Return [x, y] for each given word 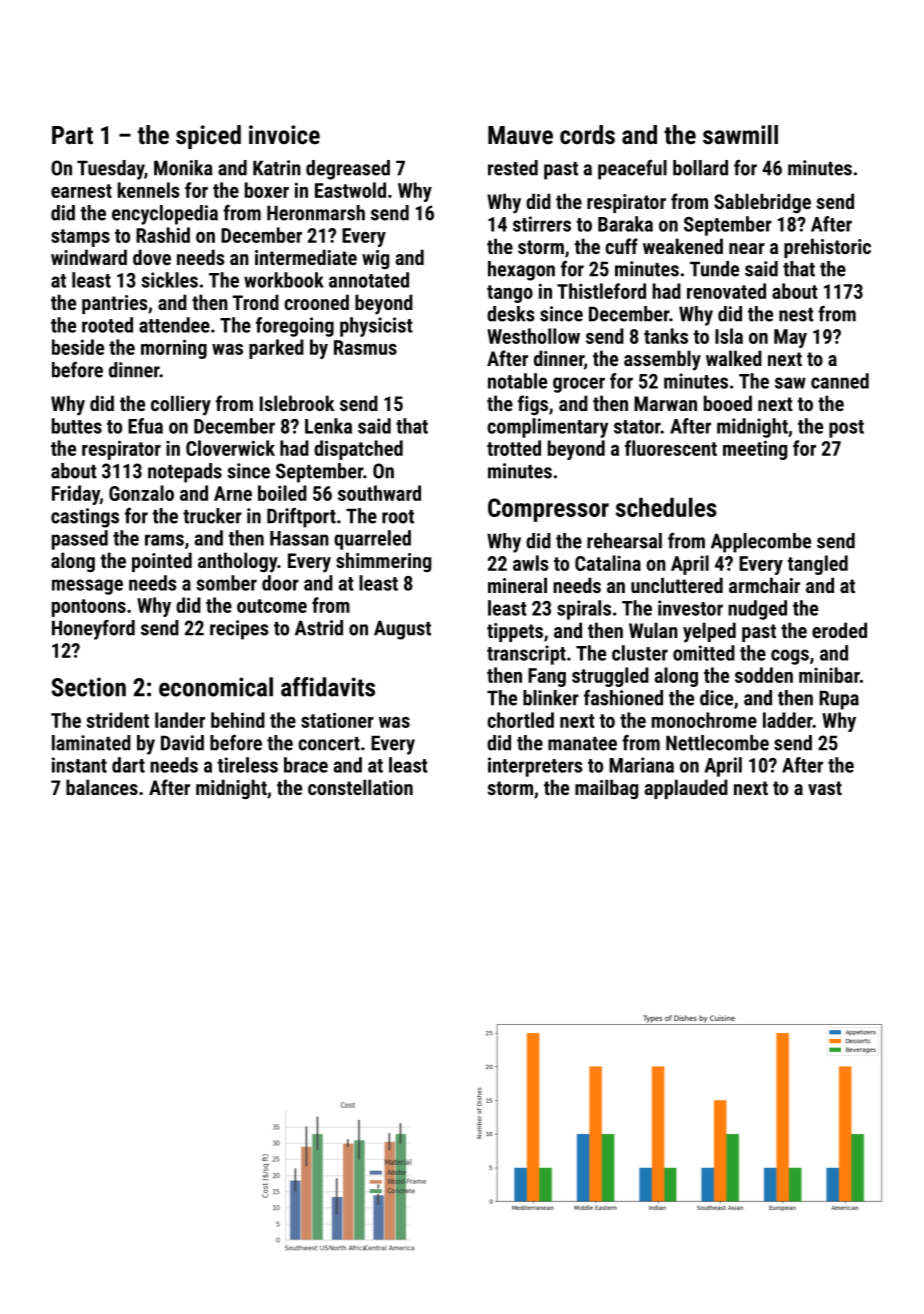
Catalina [608, 563]
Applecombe [761, 543]
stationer [337, 720]
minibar [829, 675]
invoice [284, 134]
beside [78, 347]
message [87, 587]
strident [118, 720]
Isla [729, 336]
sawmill [740, 134]
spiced [208, 137]
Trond [256, 302]
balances [102, 787]
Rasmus [365, 347]
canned [840, 381]
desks [510, 314]
